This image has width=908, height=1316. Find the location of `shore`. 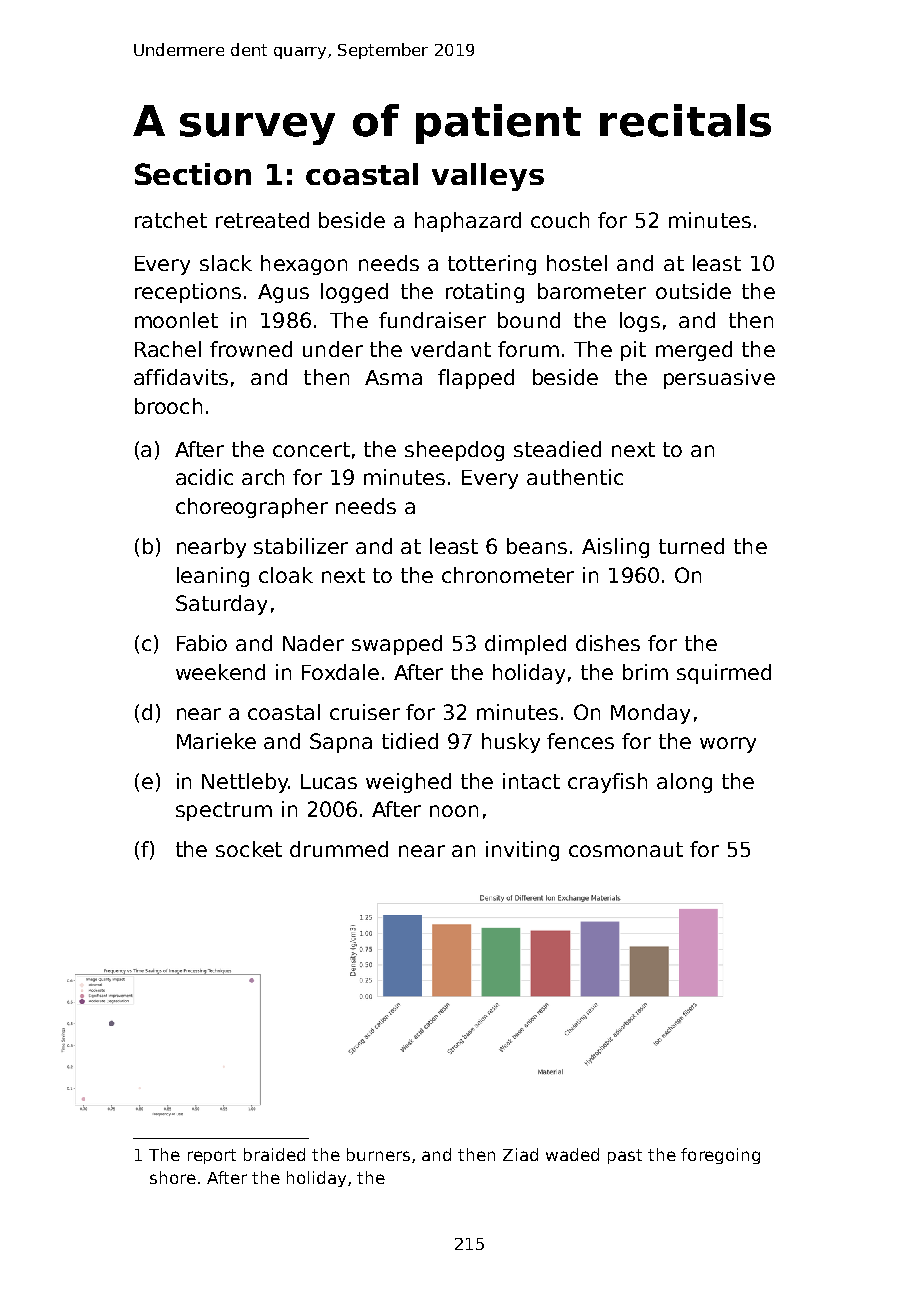

shore is located at coordinates (173, 1177).
